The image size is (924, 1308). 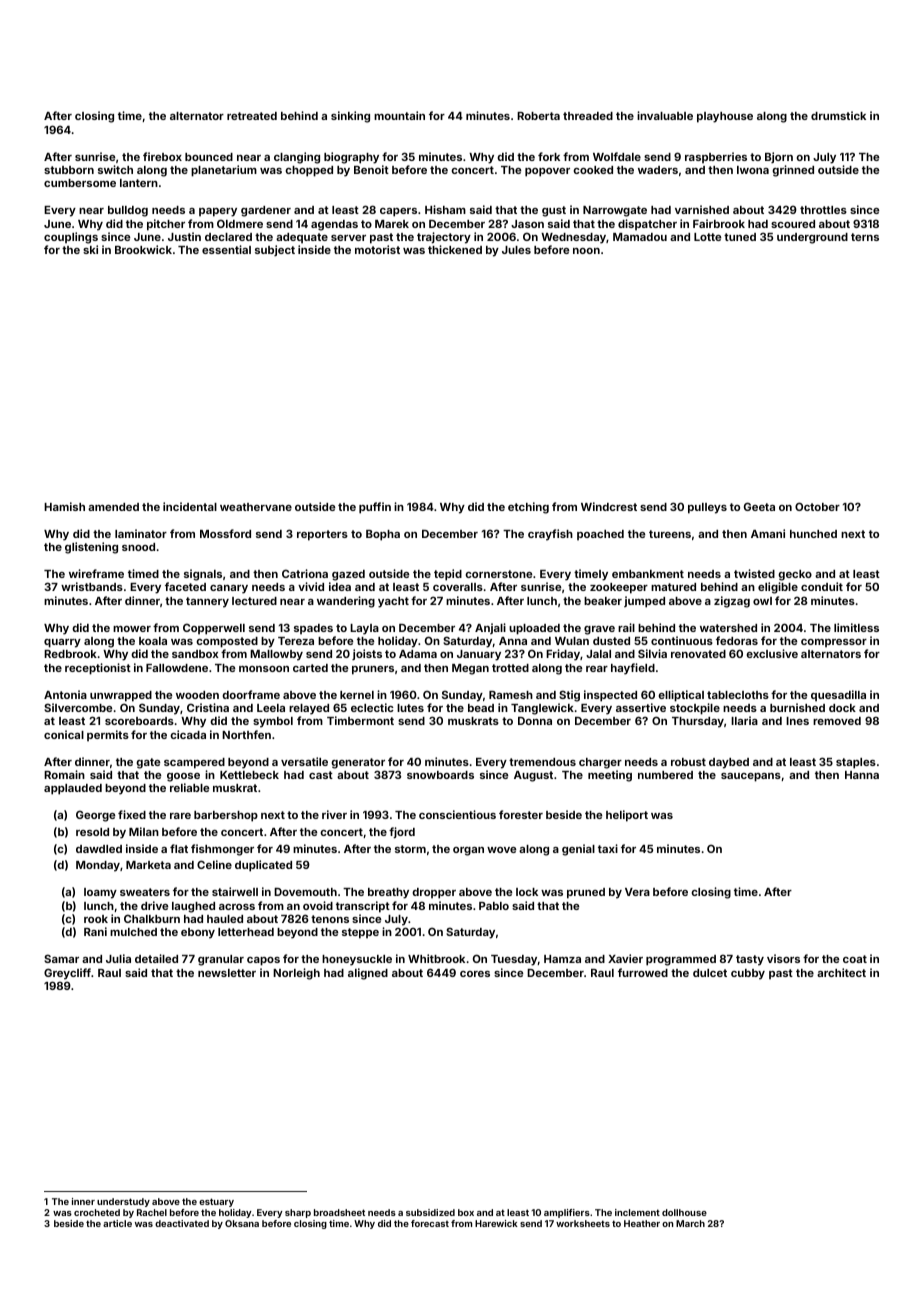 What do you see at coordinates (153, 641) in the image?
I see `koala` at bounding box center [153, 641].
